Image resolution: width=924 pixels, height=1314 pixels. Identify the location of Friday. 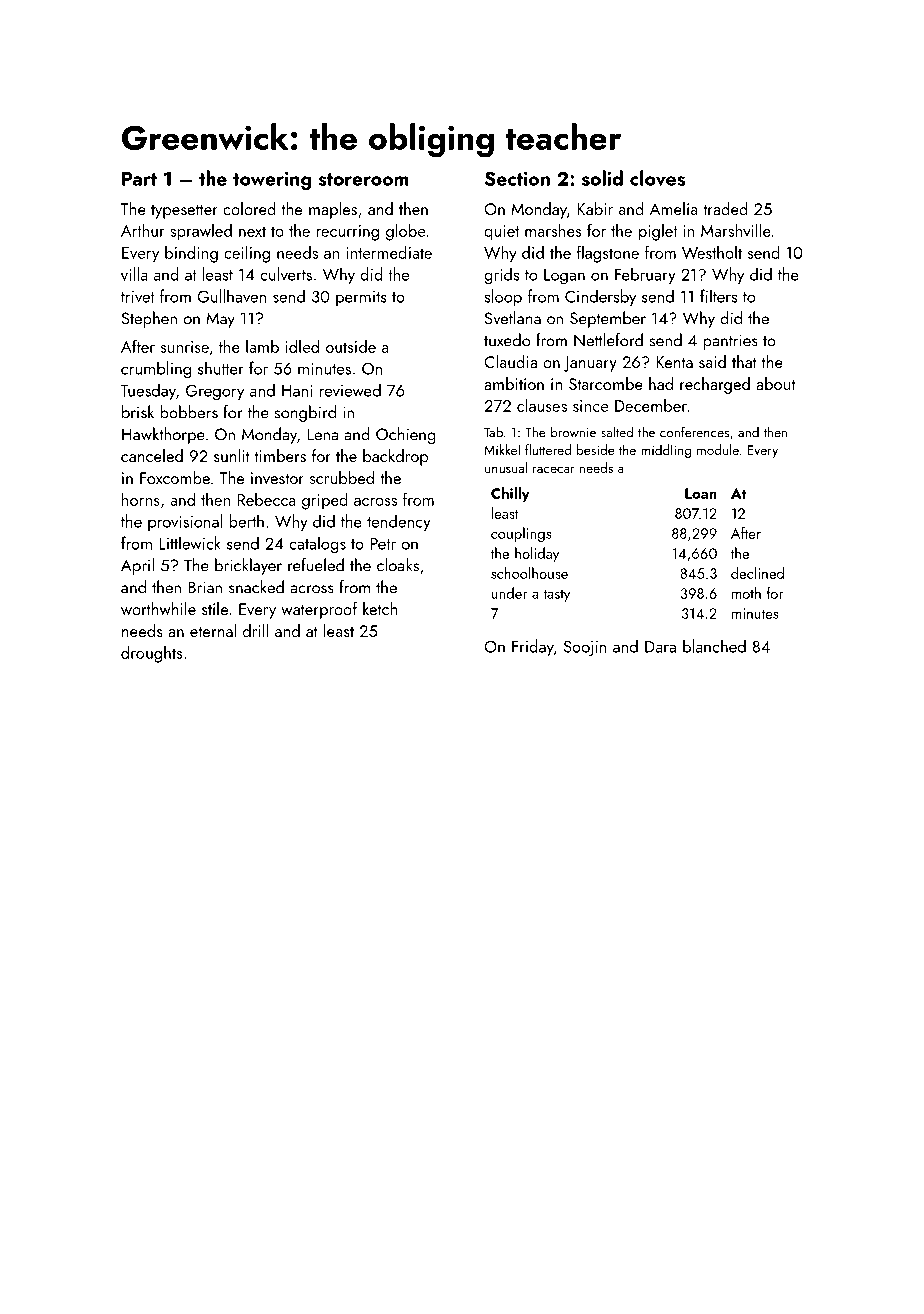
(533, 647).
